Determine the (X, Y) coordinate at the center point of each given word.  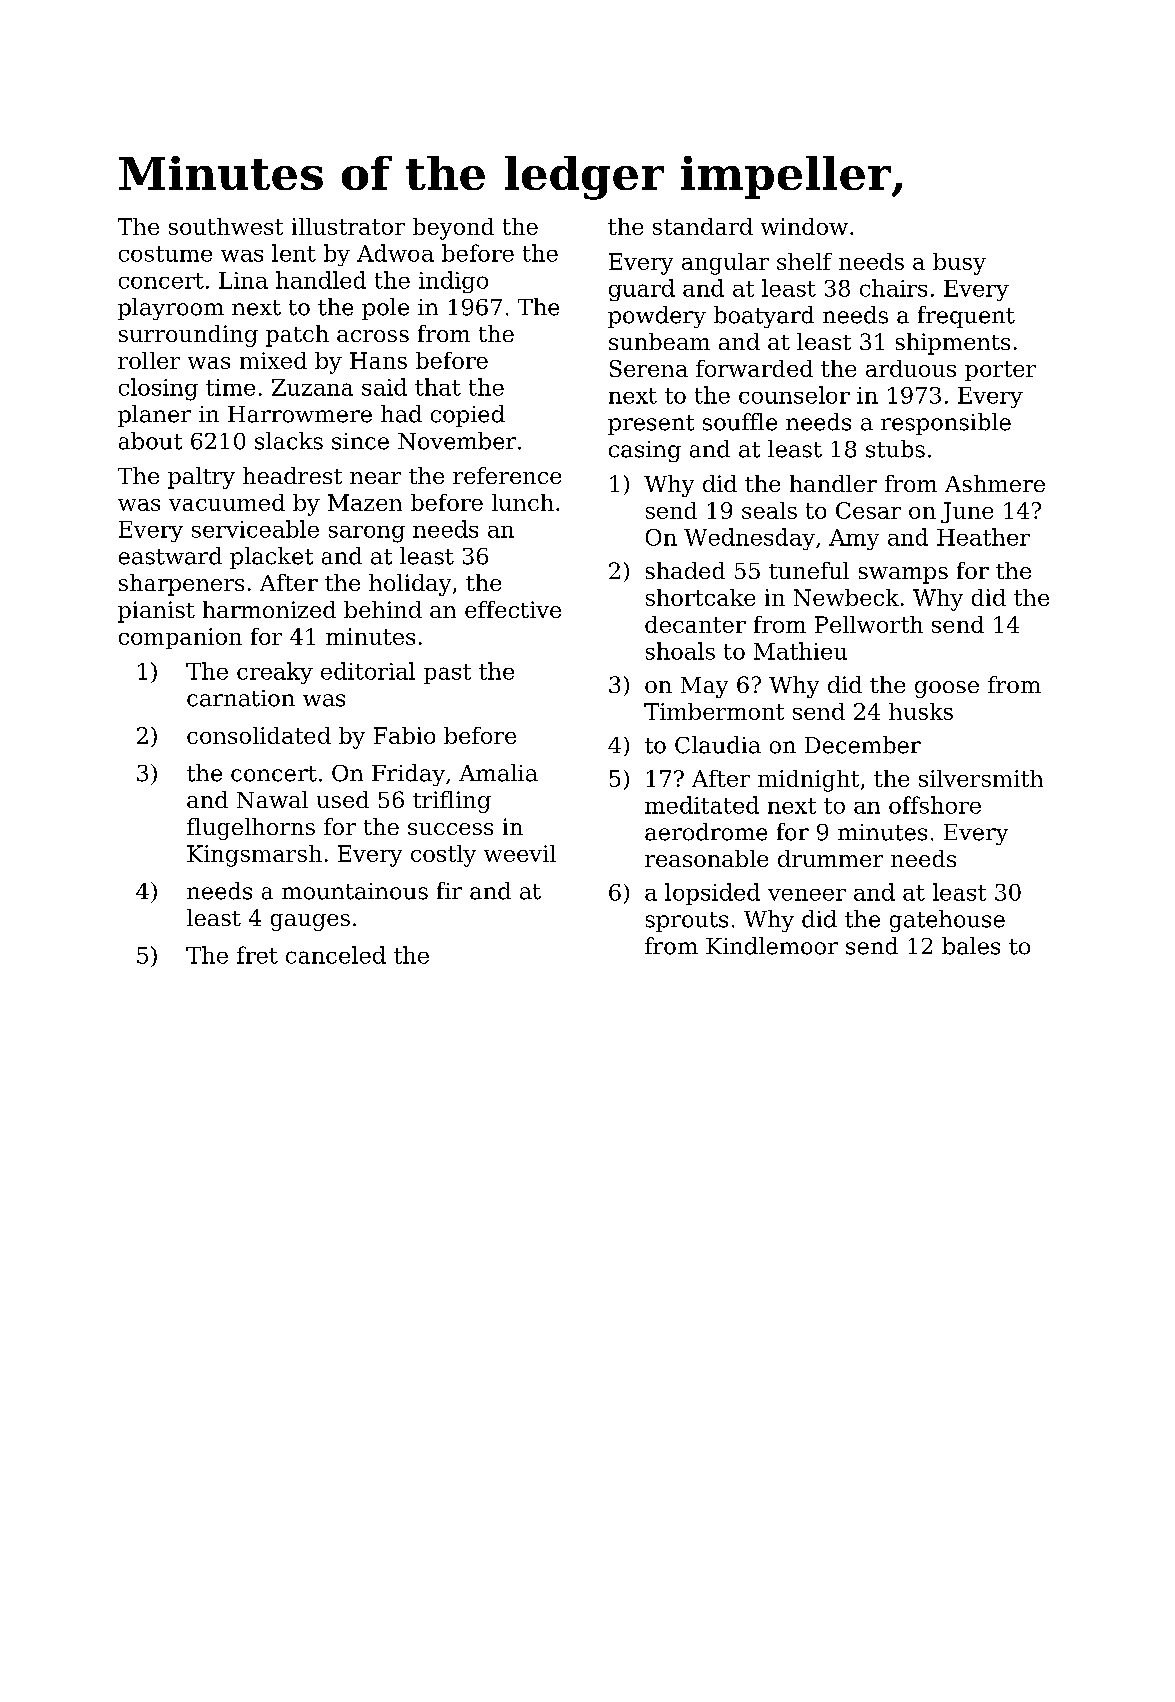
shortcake (700, 597)
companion (180, 638)
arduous (911, 368)
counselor (794, 395)
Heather (983, 537)
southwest (226, 226)
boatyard (764, 317)
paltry (201, 478)
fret (257, 955)
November (457, 441)
